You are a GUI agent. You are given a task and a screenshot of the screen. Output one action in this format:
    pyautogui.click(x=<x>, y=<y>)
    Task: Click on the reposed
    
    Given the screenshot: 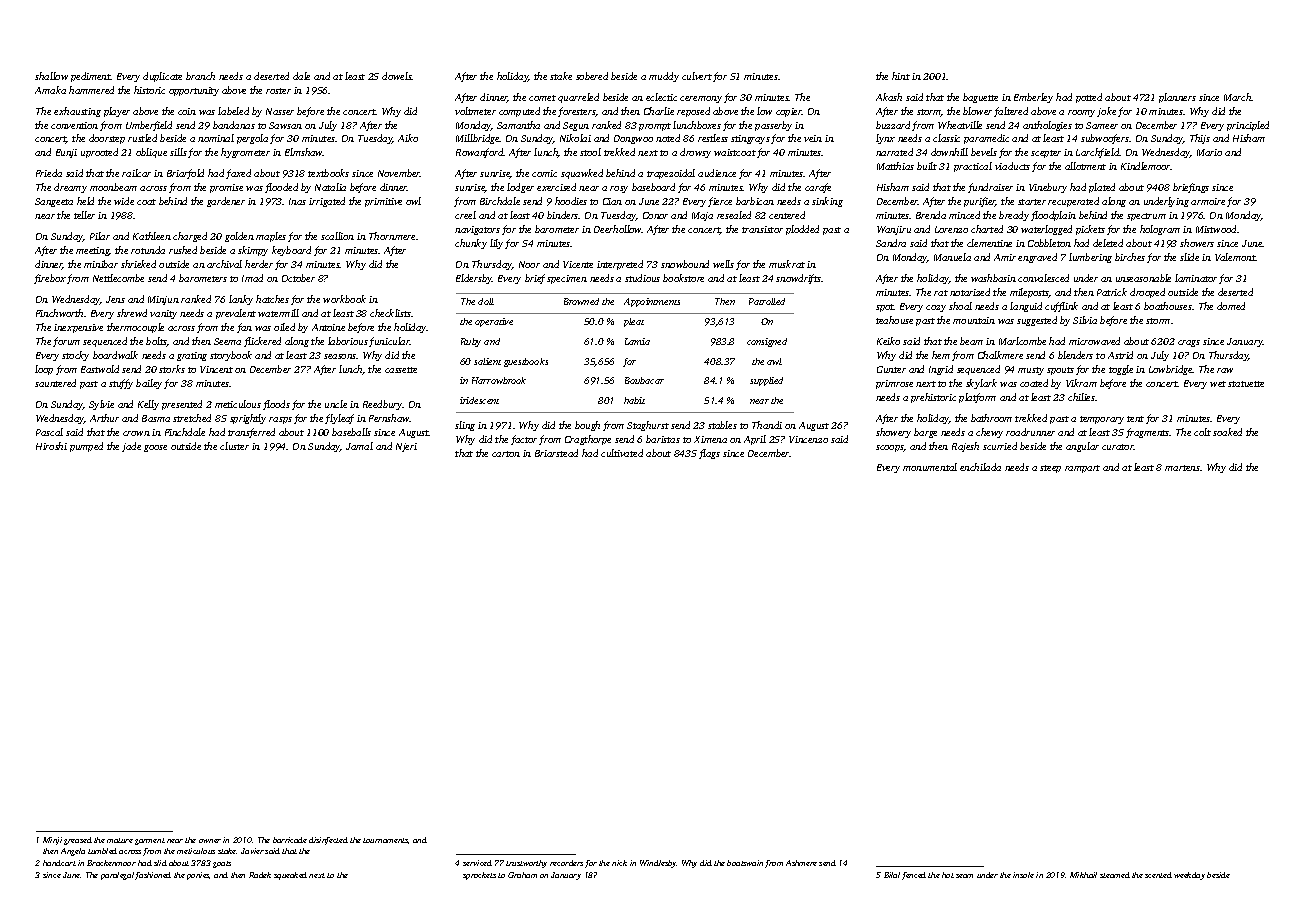 What is the action you would take?
    pyautogui.click(x=693, y=112)
